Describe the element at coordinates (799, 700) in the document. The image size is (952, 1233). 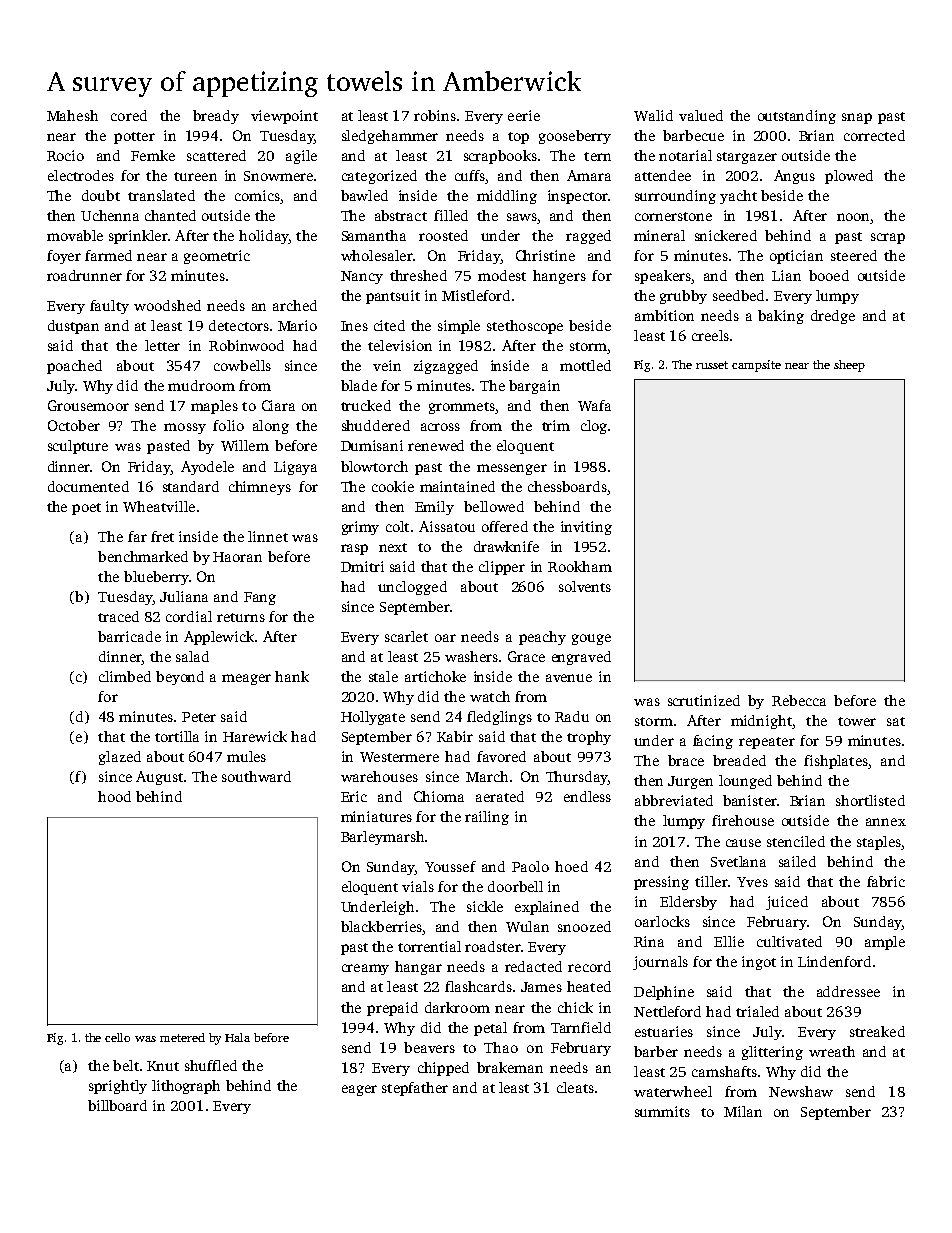
I see `Rebecca` at that location.
